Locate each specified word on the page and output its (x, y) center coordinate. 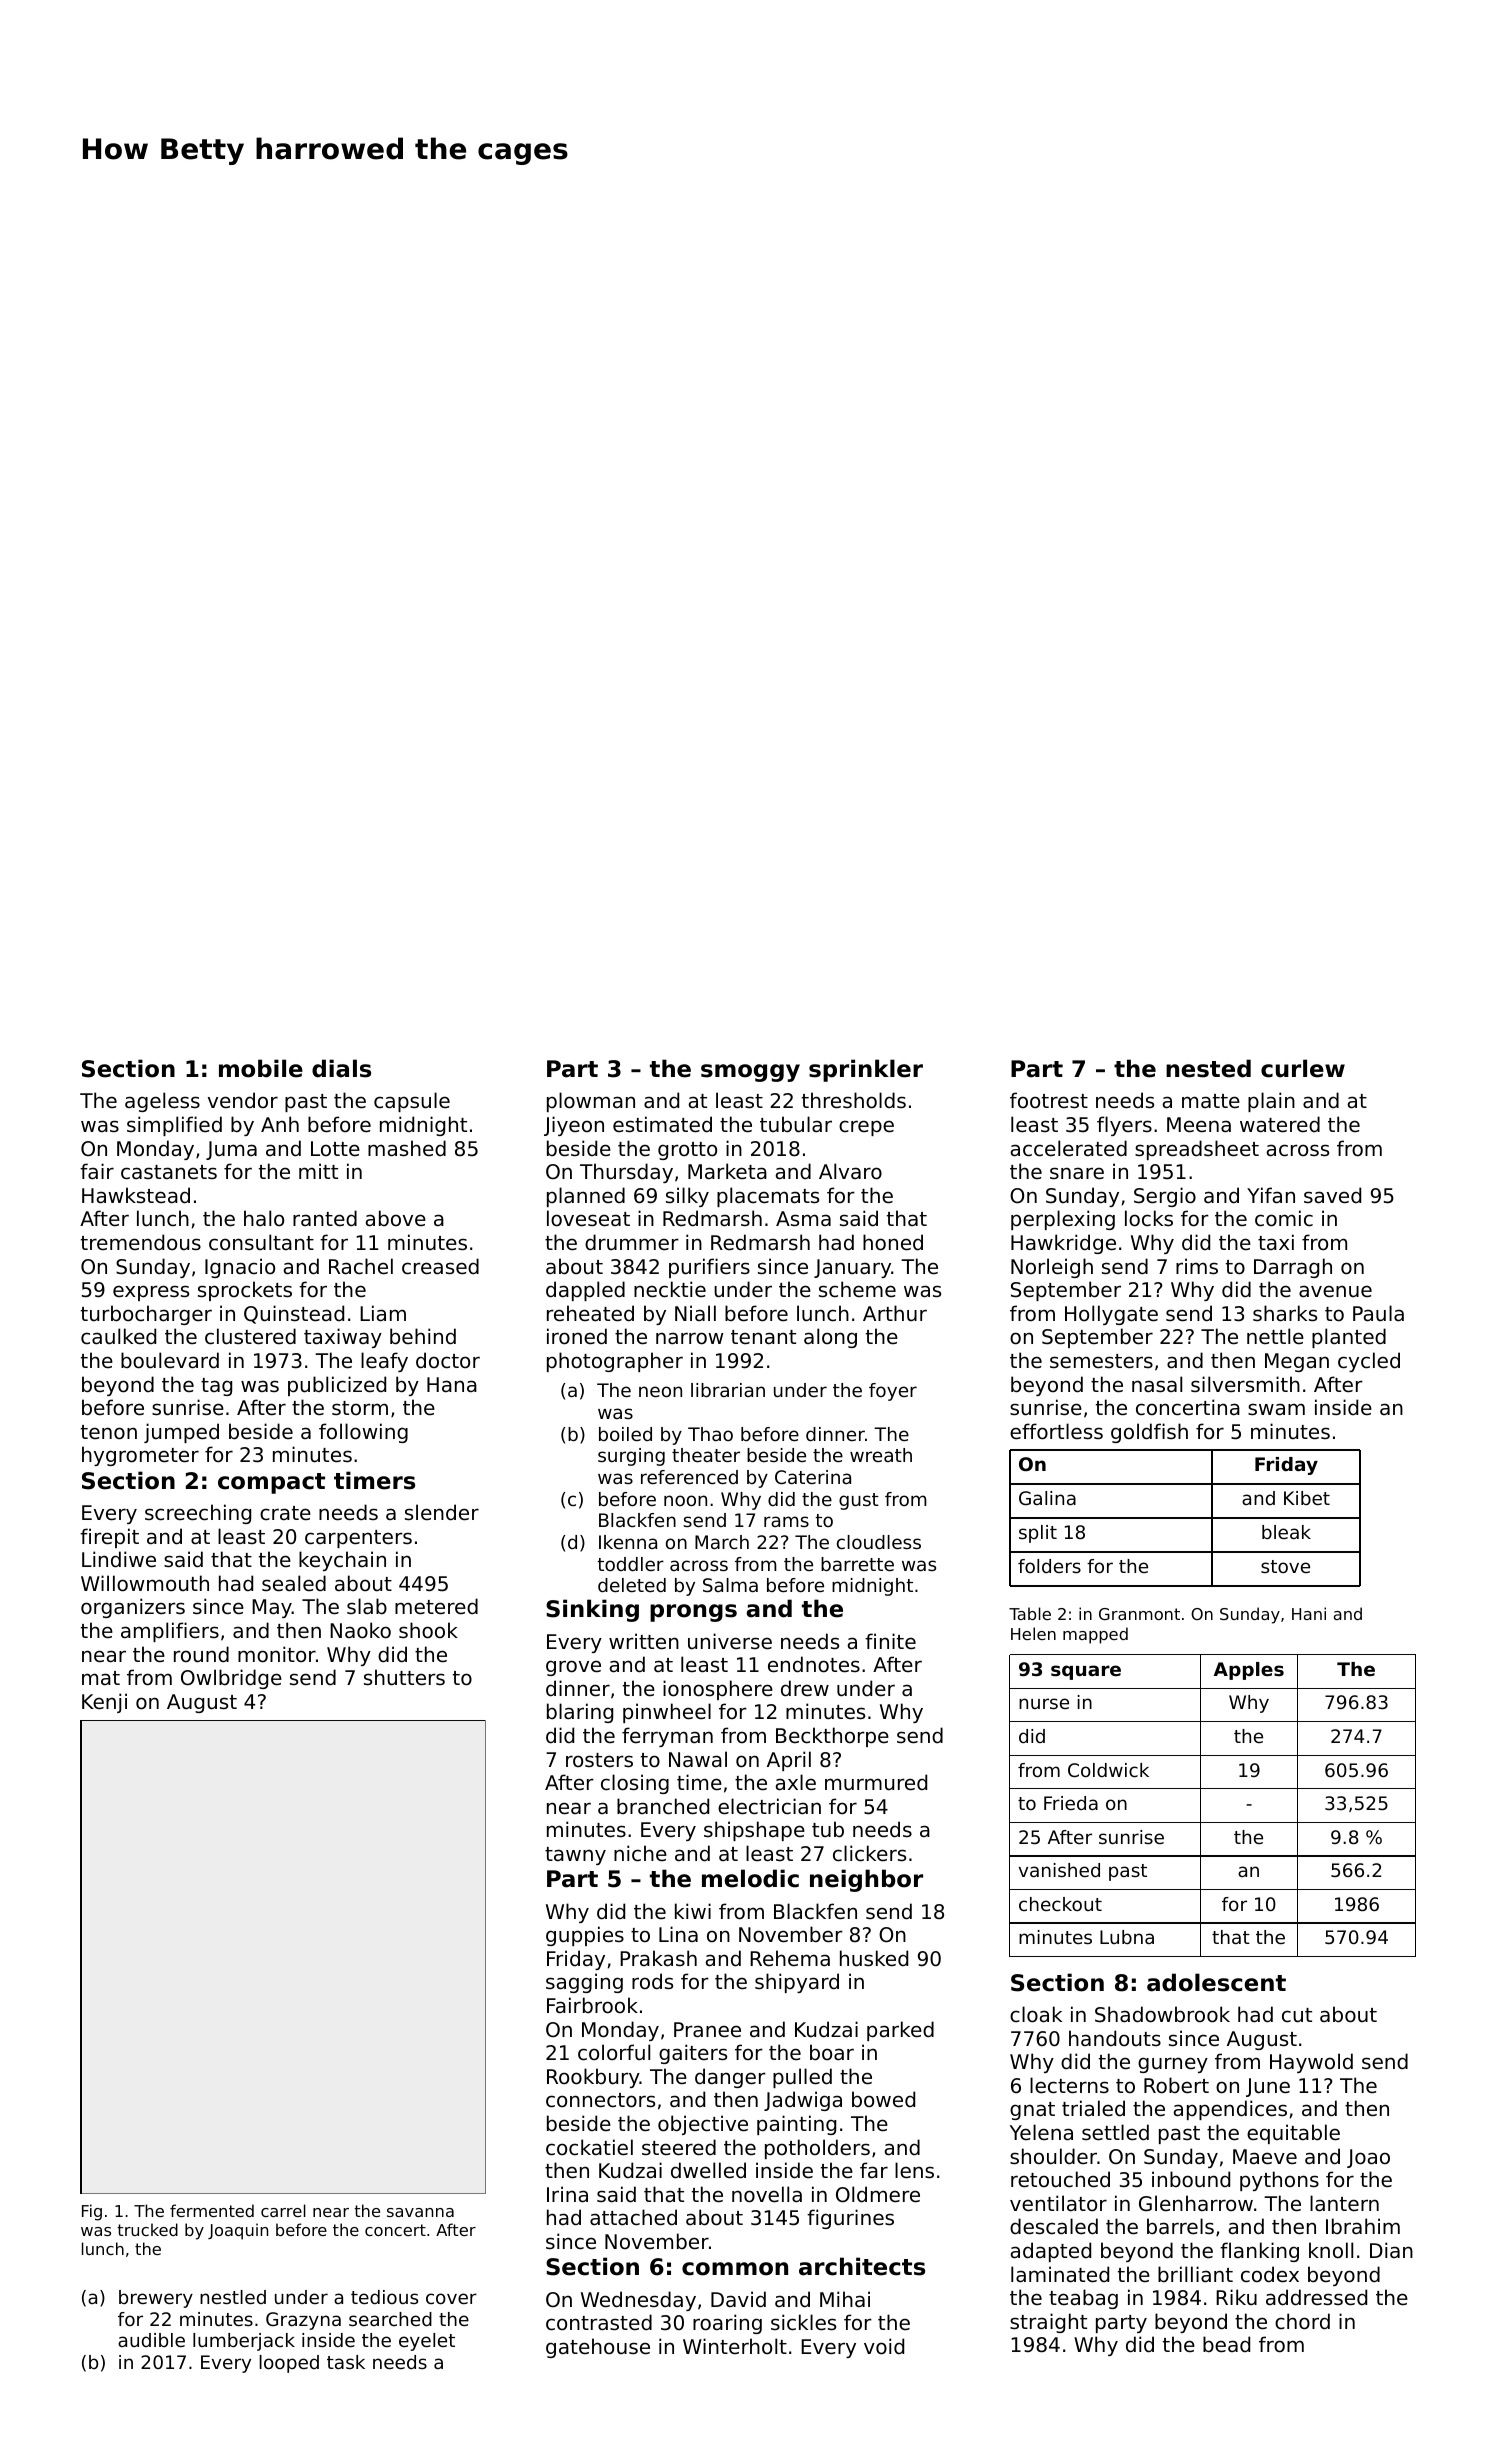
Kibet (1307, 1498)
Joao (1368, 2158)
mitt (318, 1171)
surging (631, 1457)
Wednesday (638, 2301)
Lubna (1127, 1937)
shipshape (754, 1831)
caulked (118, 1336)
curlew (1303, 1068)
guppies (585, 1936)
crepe (866, 1128)
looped (289, 2364)
